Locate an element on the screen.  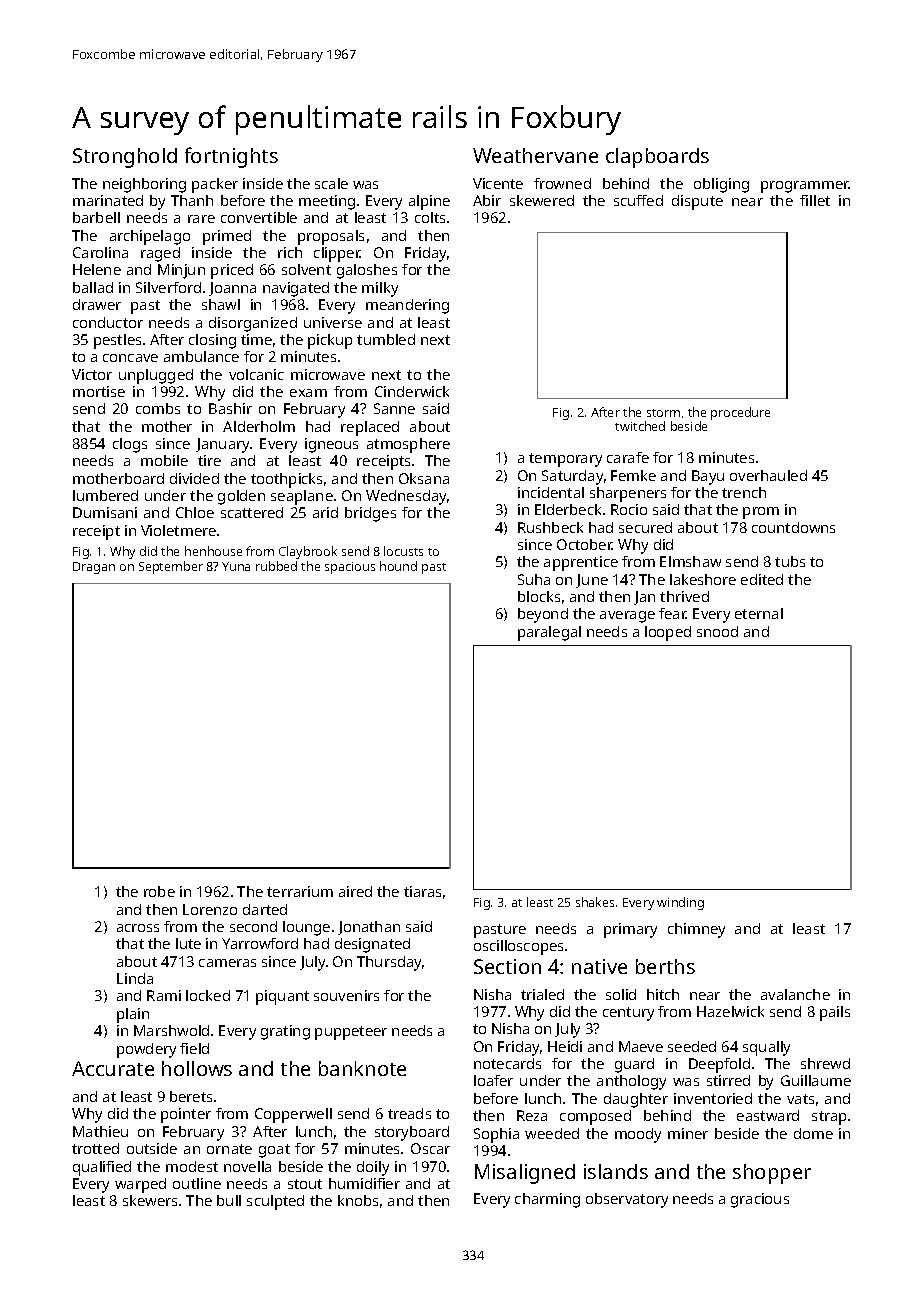
sculpted is located at coordinates (275, 1202).
